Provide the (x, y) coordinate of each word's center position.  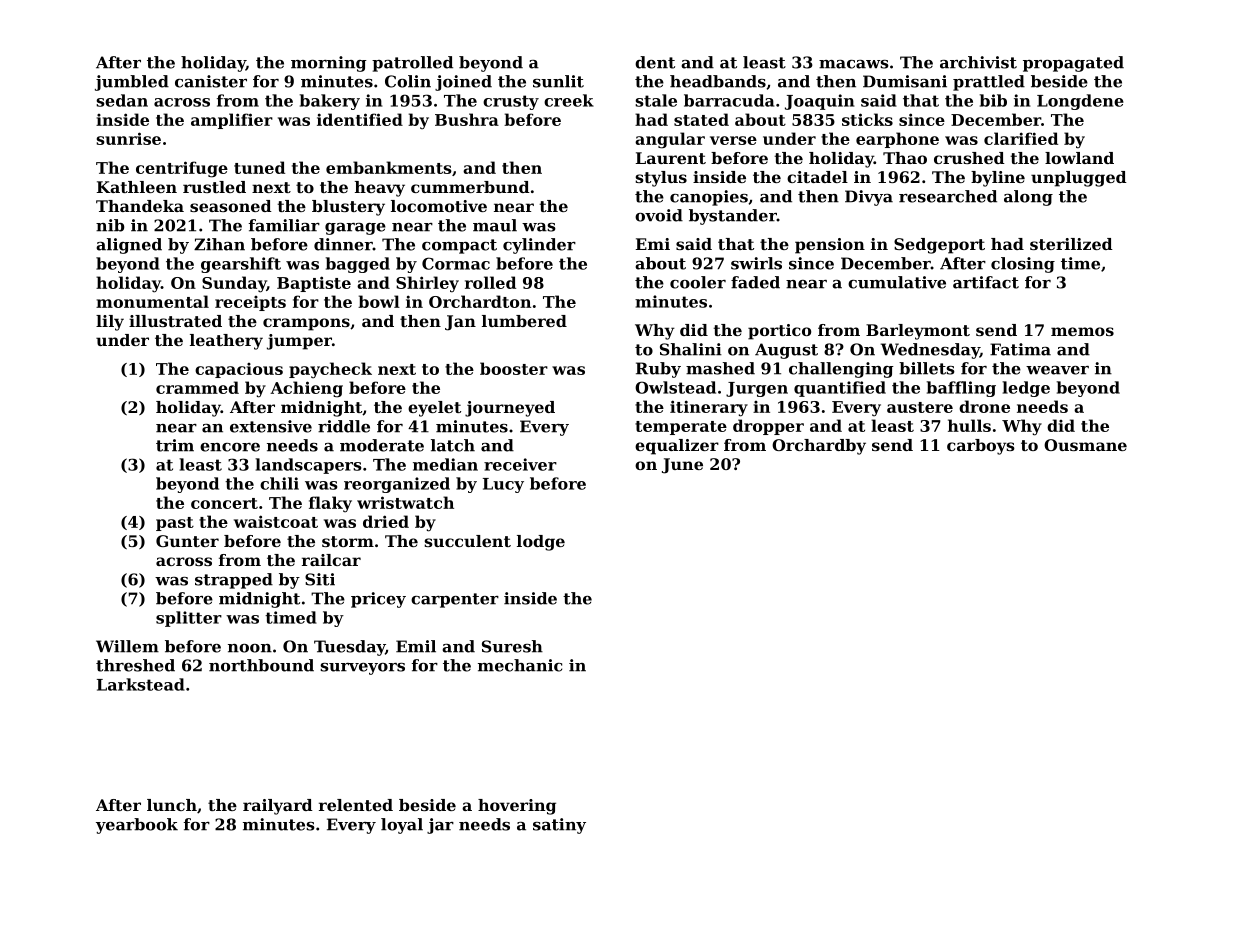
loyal (402, 826)
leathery (226, 342)
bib (993, 100)
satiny (559, 826)
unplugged (1079, 179)
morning (329, 64)
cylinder (539, 246)
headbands (718, 81)
